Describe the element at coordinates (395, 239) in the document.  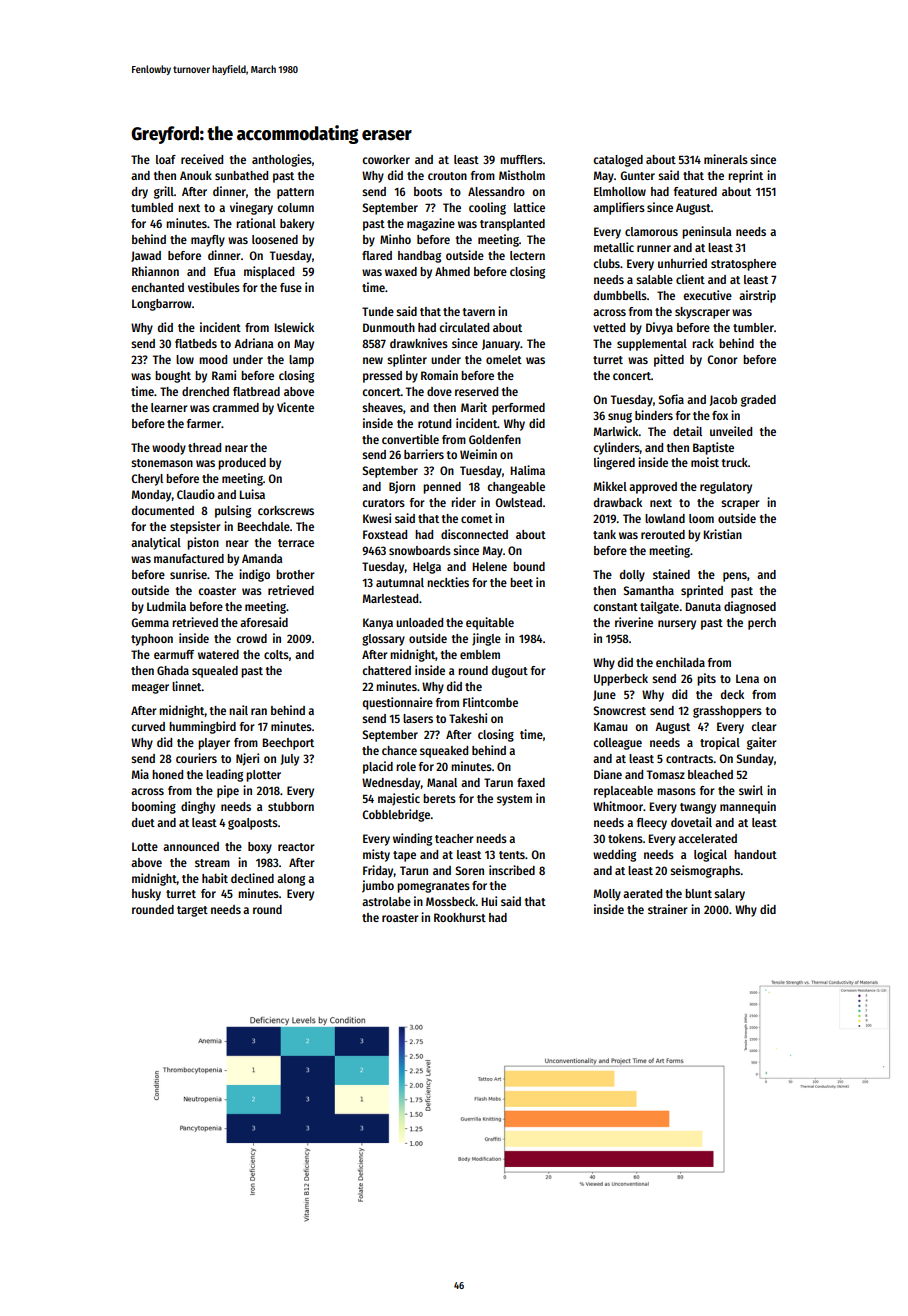
I see `Minho` at that location.
